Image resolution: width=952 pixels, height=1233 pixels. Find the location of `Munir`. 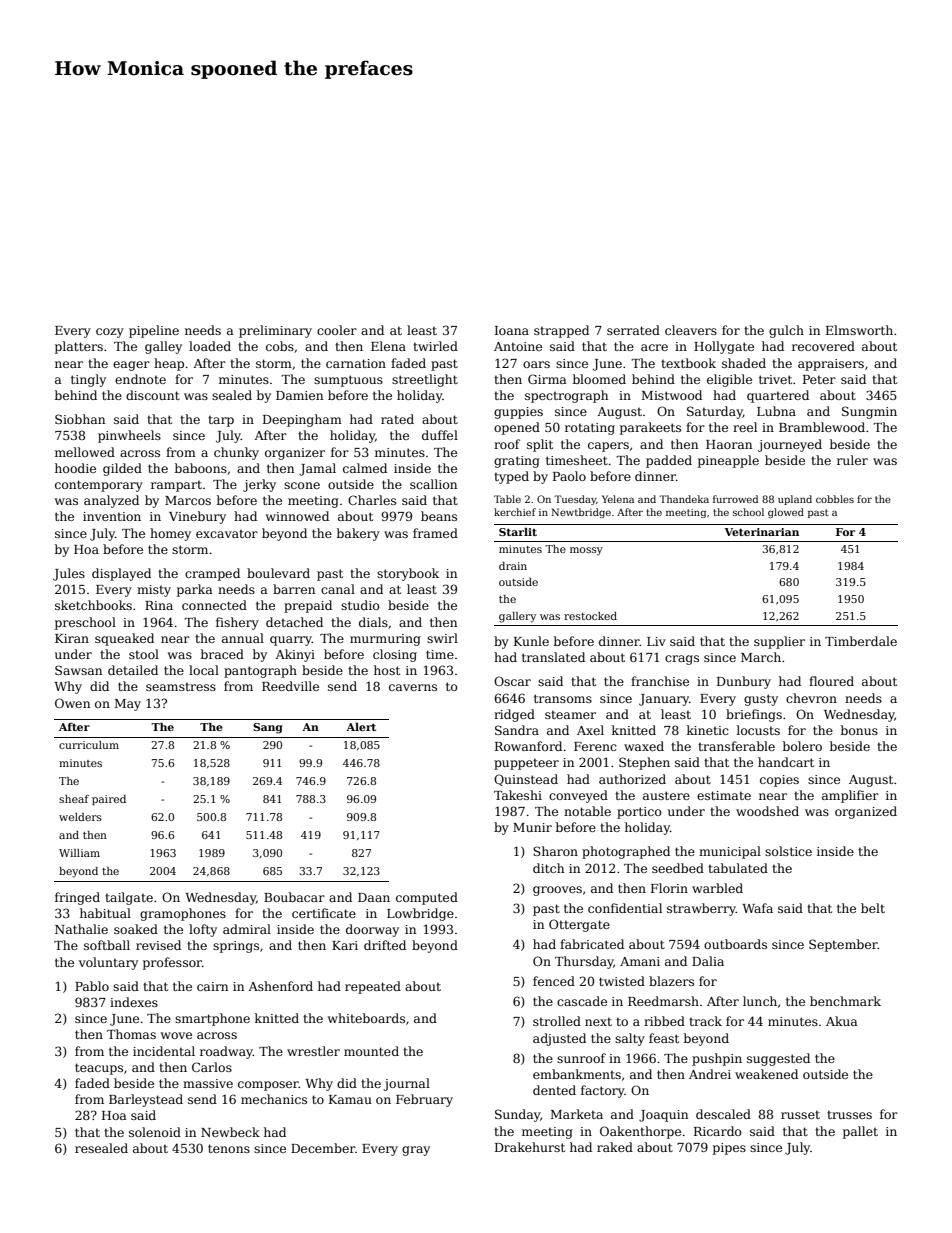

Munir is located at coordinates (532, 827).
